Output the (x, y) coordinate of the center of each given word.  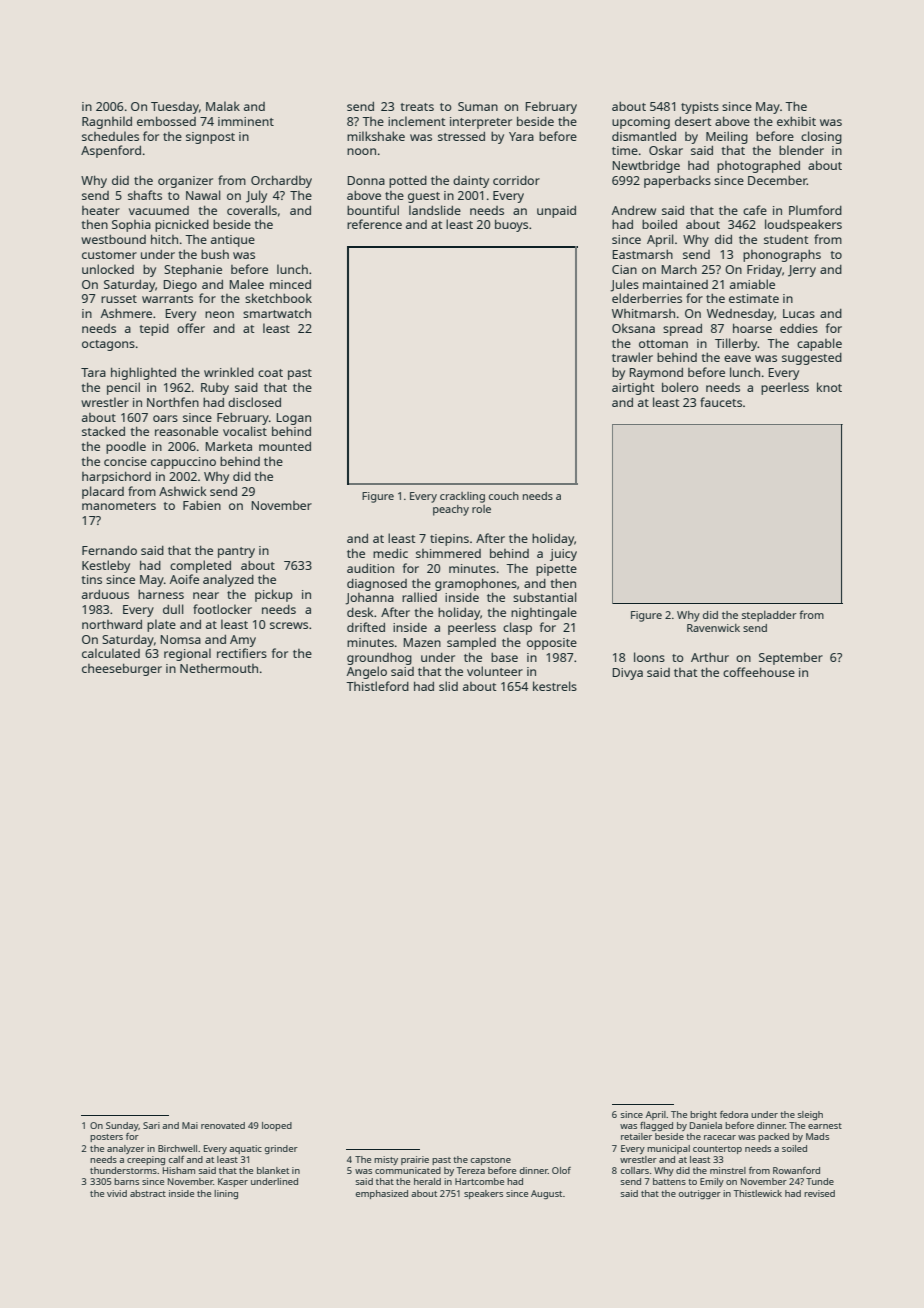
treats (417, 107)
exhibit (796, 121)
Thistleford (377, 686)
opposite (552, 644)
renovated (223, 1125)
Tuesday (175, 108)
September (791, 658)
